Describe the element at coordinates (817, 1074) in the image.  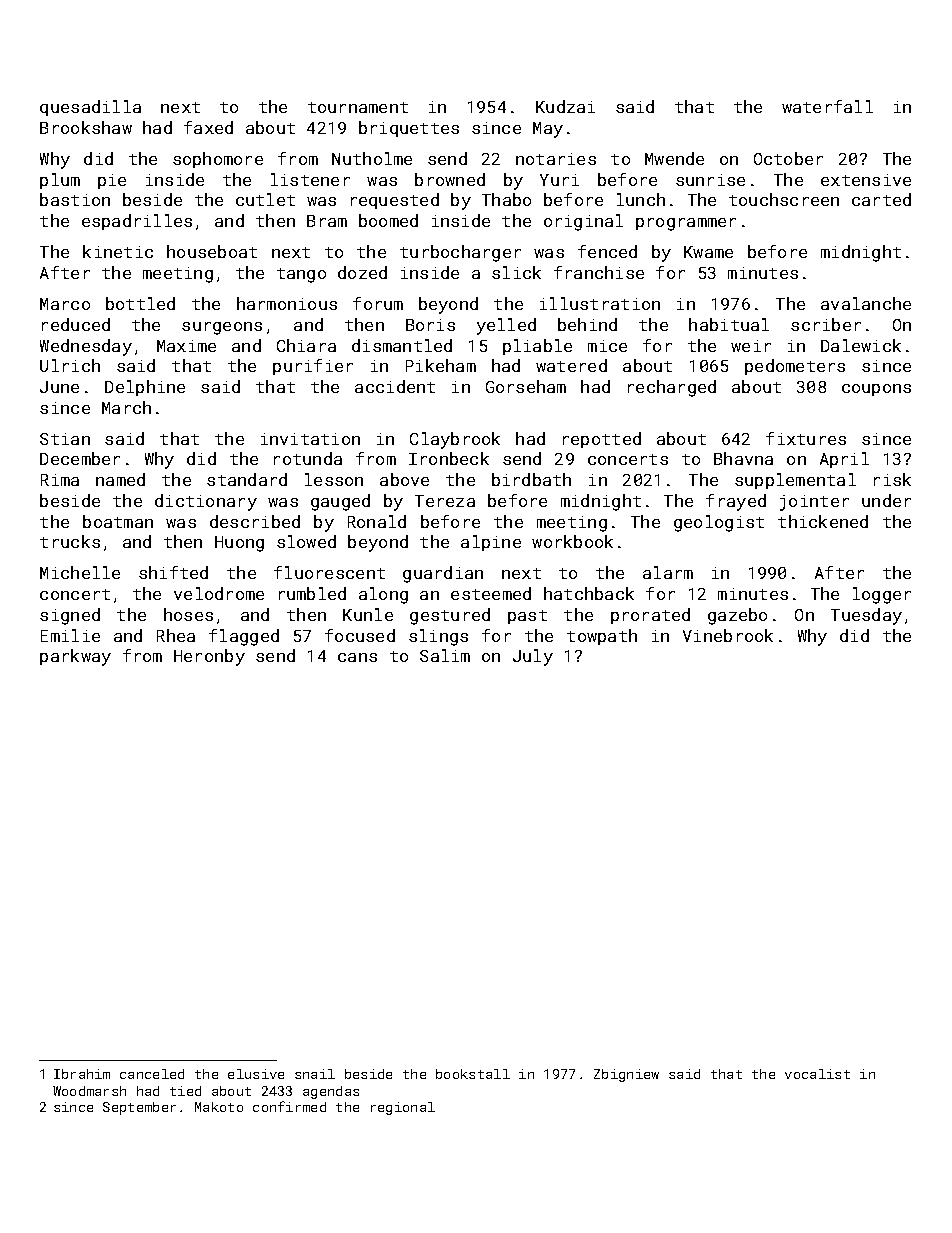
I see `vocalist` at that location.
